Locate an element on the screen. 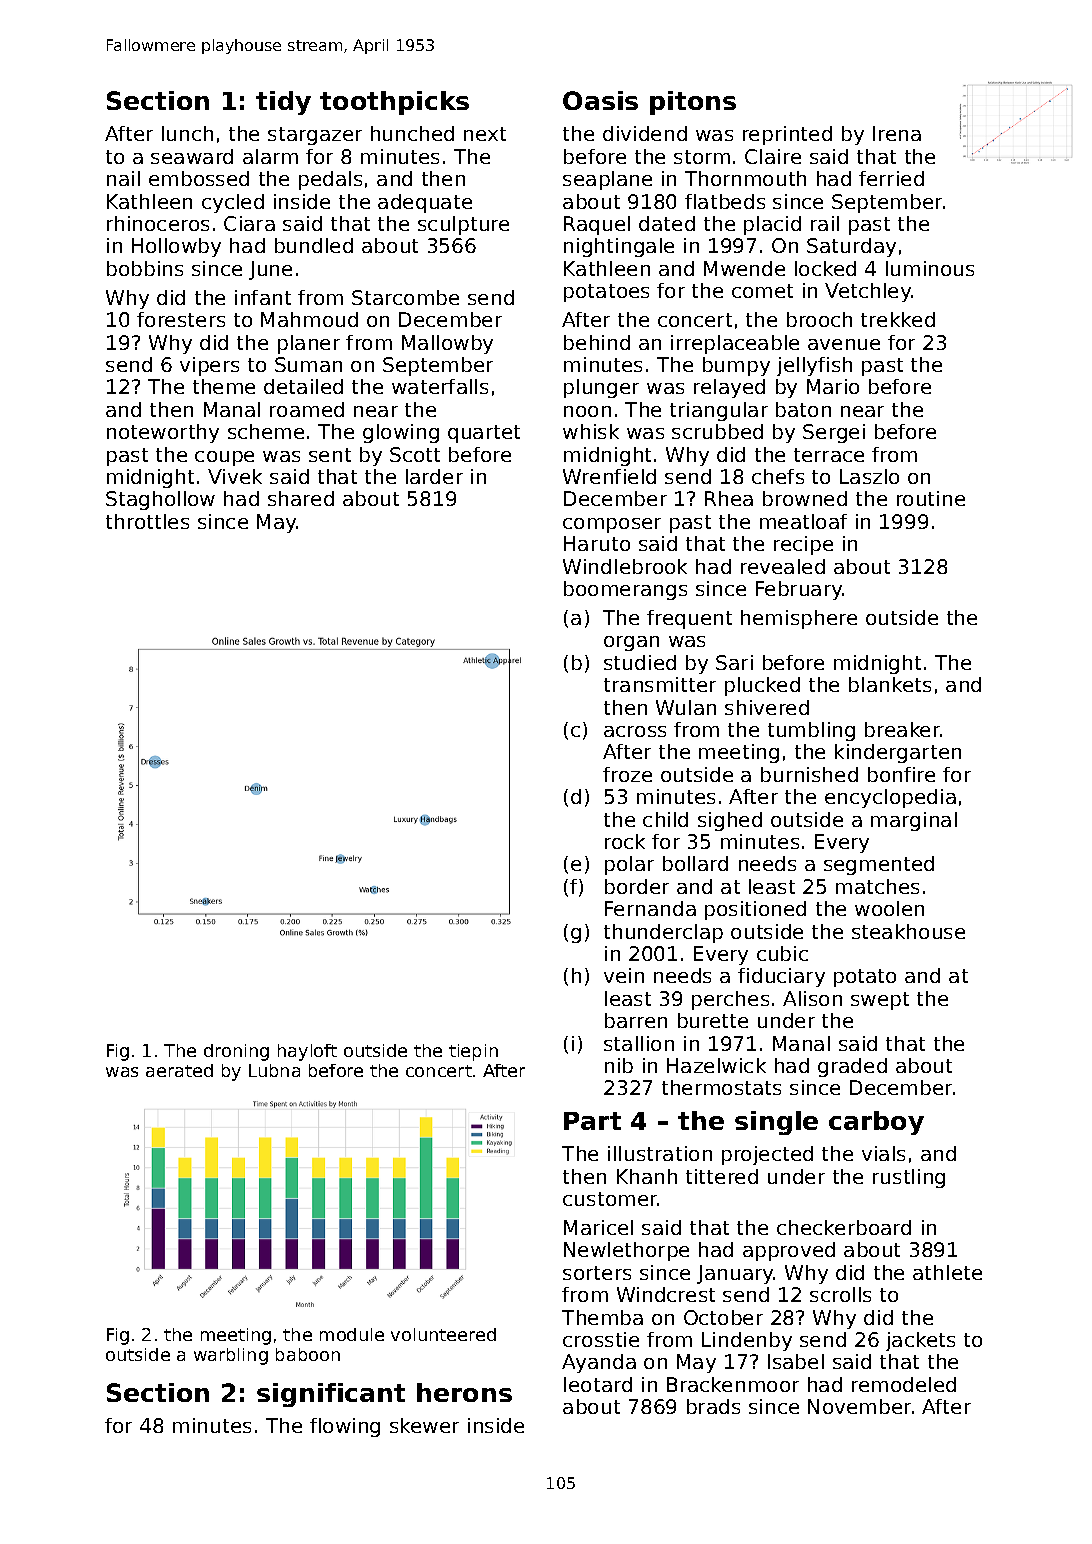 Image resolution: width=1092 pixels, height=1544 pixels. burnished is located at coordinates (809, 774).
